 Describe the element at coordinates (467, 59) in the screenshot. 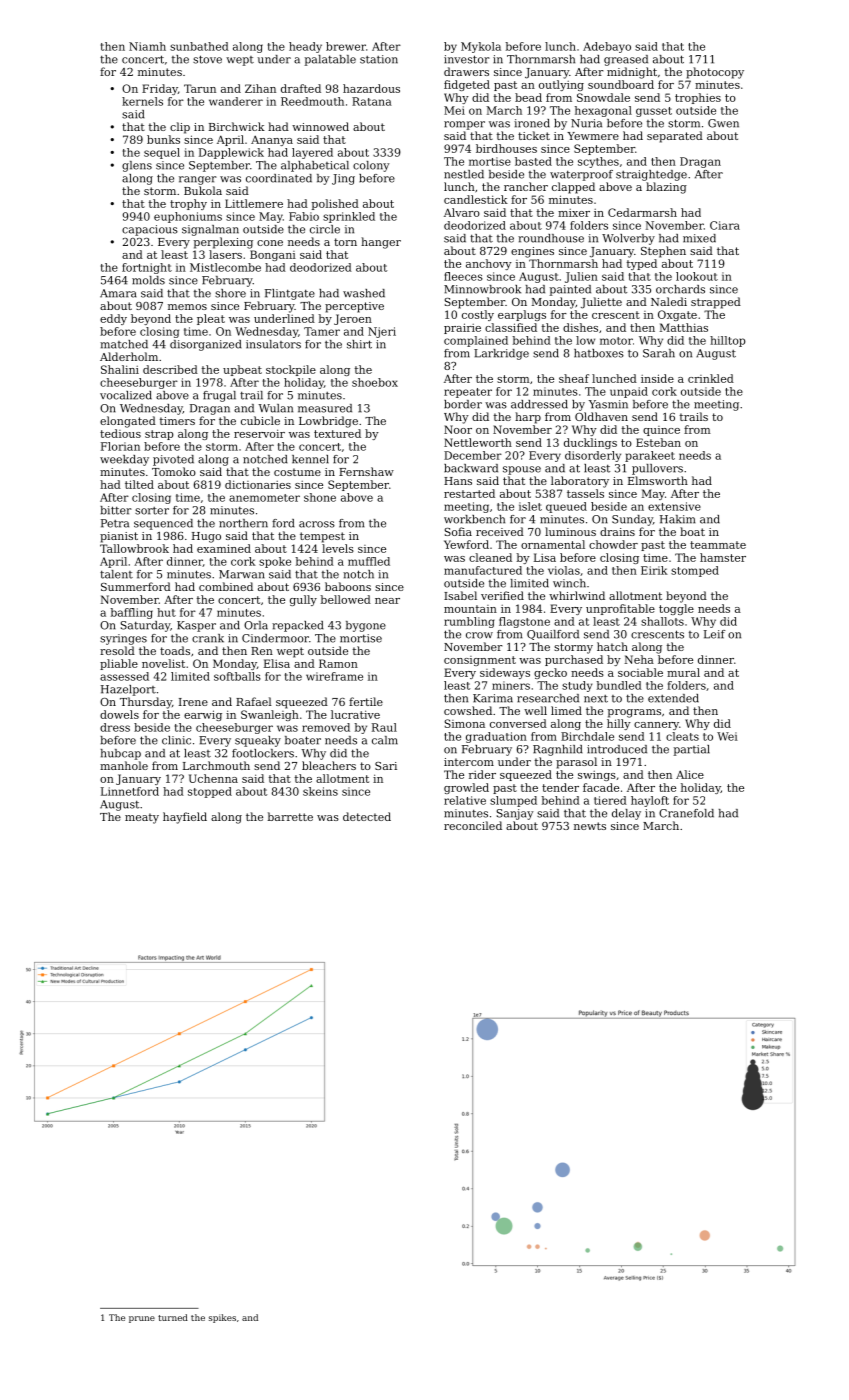

I see `investor` at that location.
